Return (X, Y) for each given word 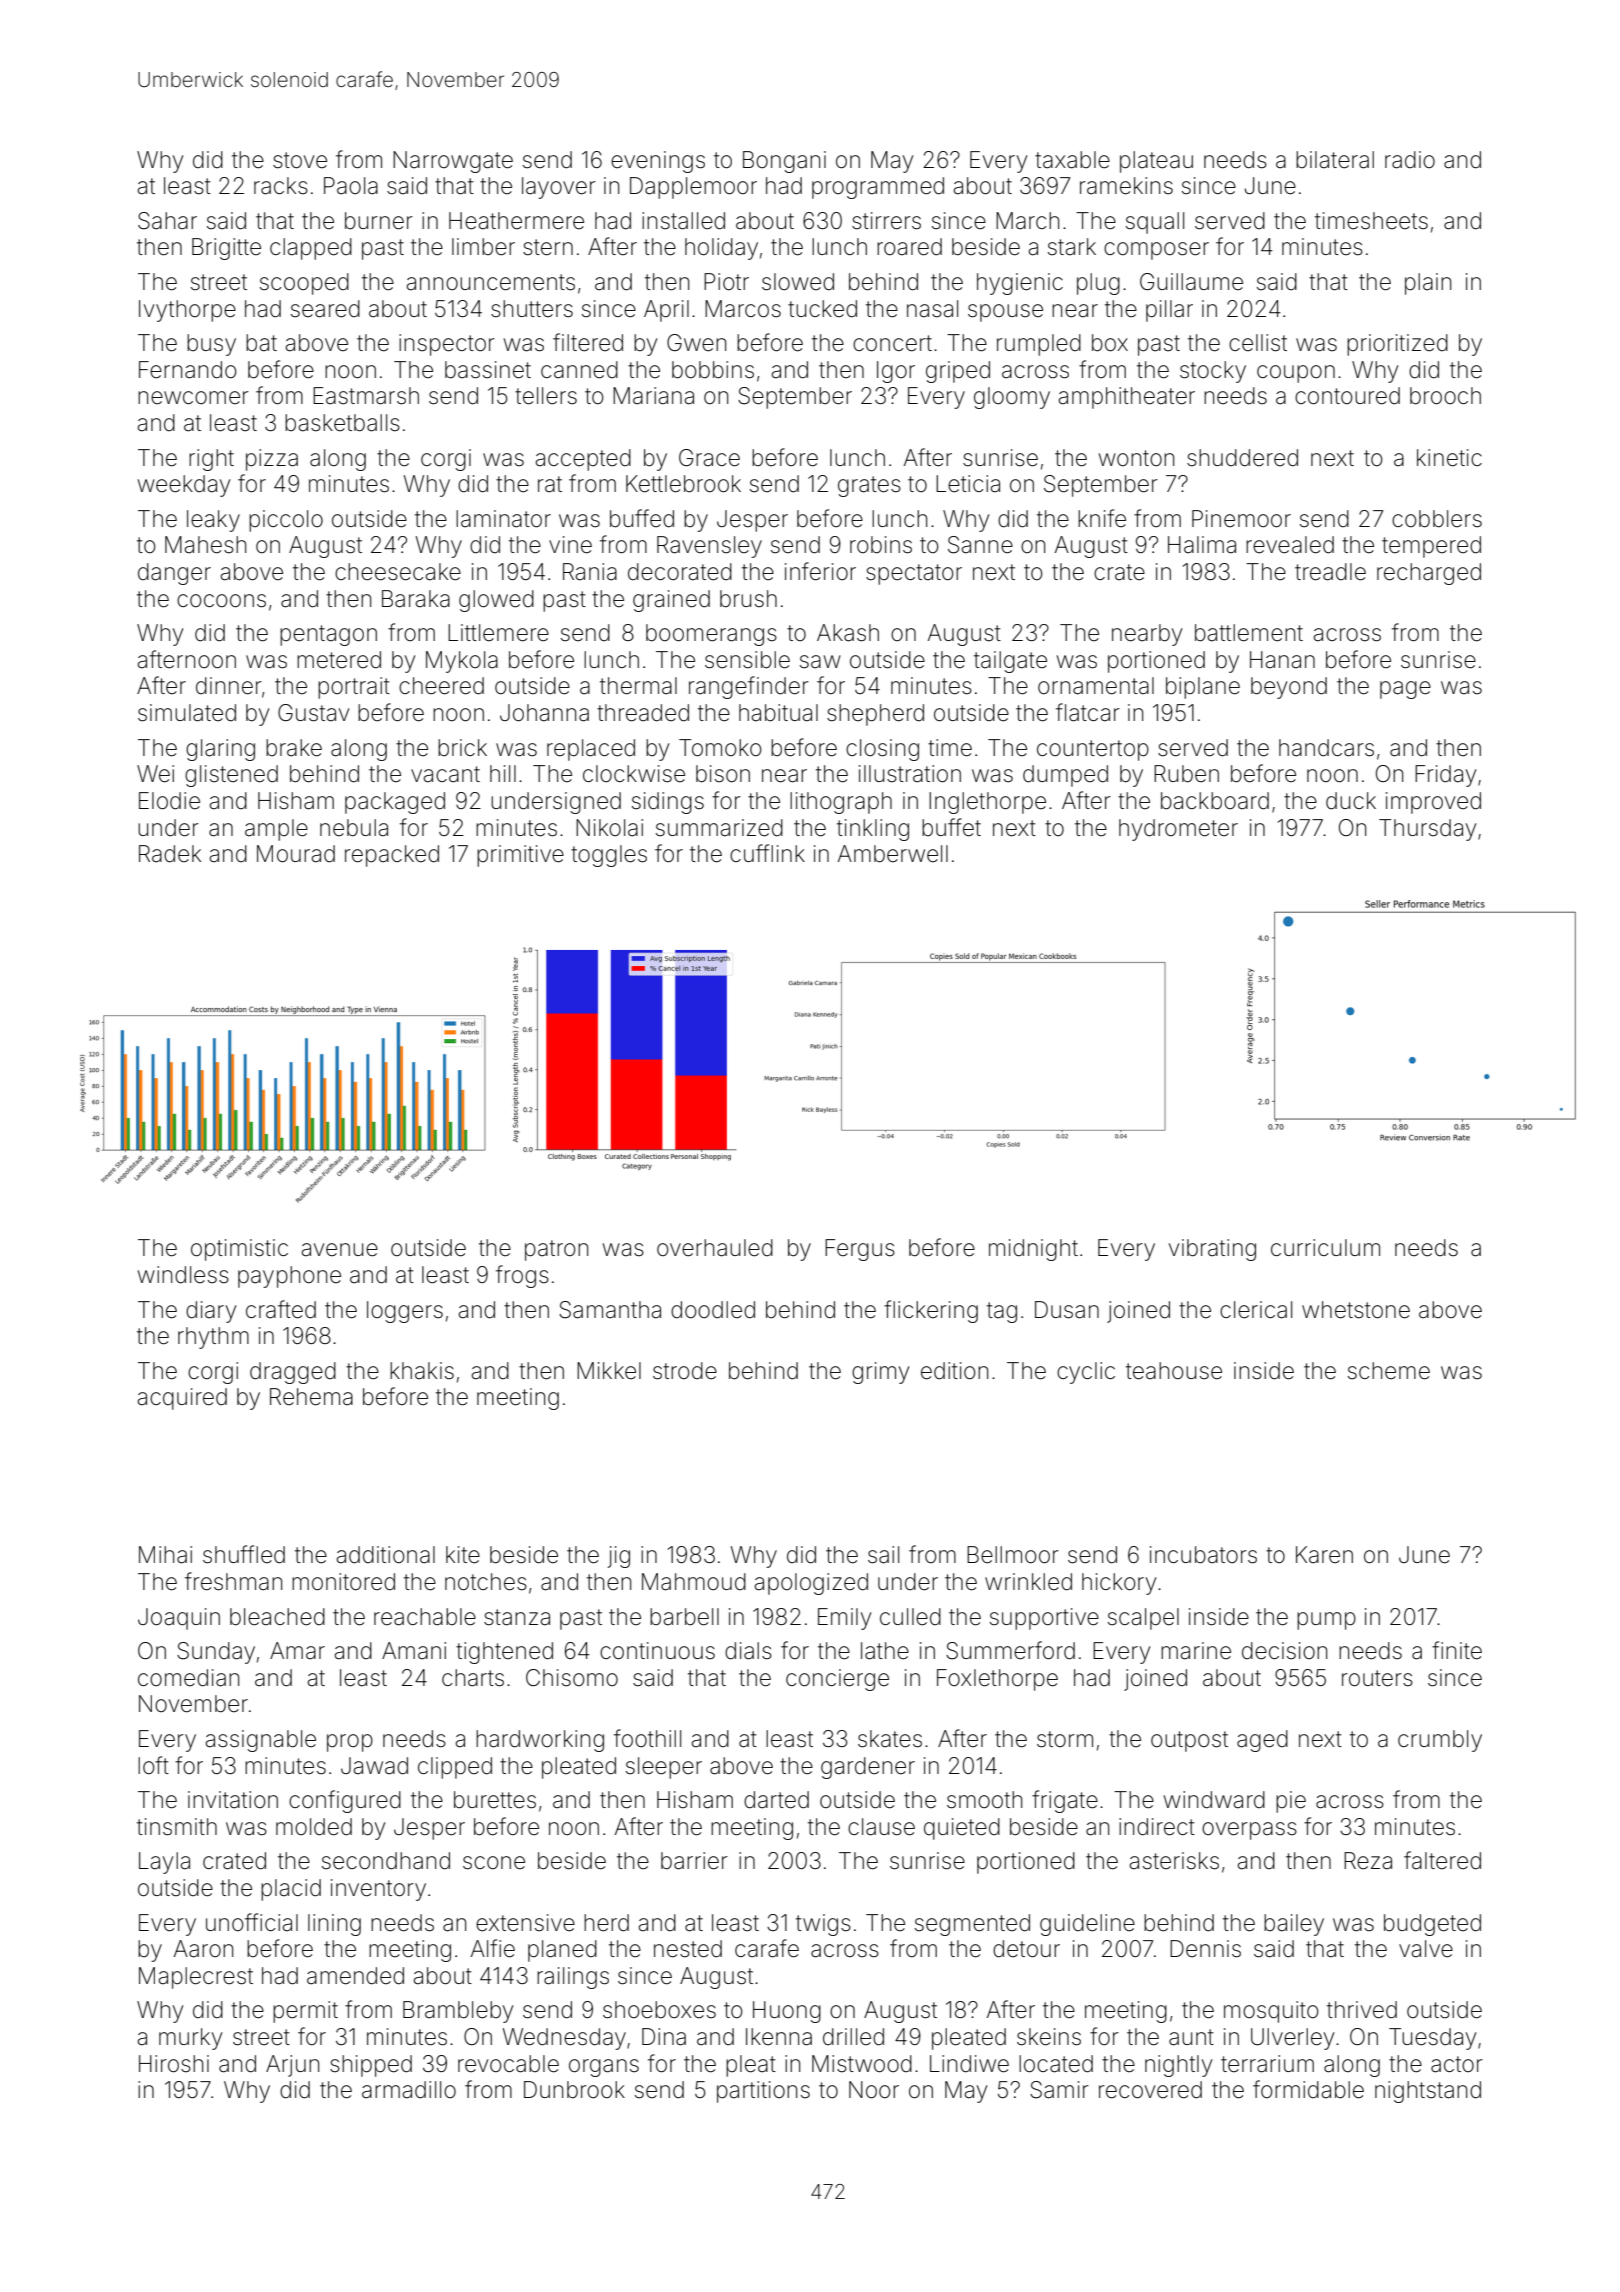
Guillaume (1191, 282)
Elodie (169, 801)
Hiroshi (174, 2064)
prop (350, 1743)
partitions (763, 2092)
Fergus (860, 1250)
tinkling (873, 830)
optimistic (239, 1250)
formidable (1308, 2089)
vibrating (1212, 1250)
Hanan (1282, 660)
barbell (684, 1617)
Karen (1324, 1555)
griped (958, 372)
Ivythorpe (187, 311)
